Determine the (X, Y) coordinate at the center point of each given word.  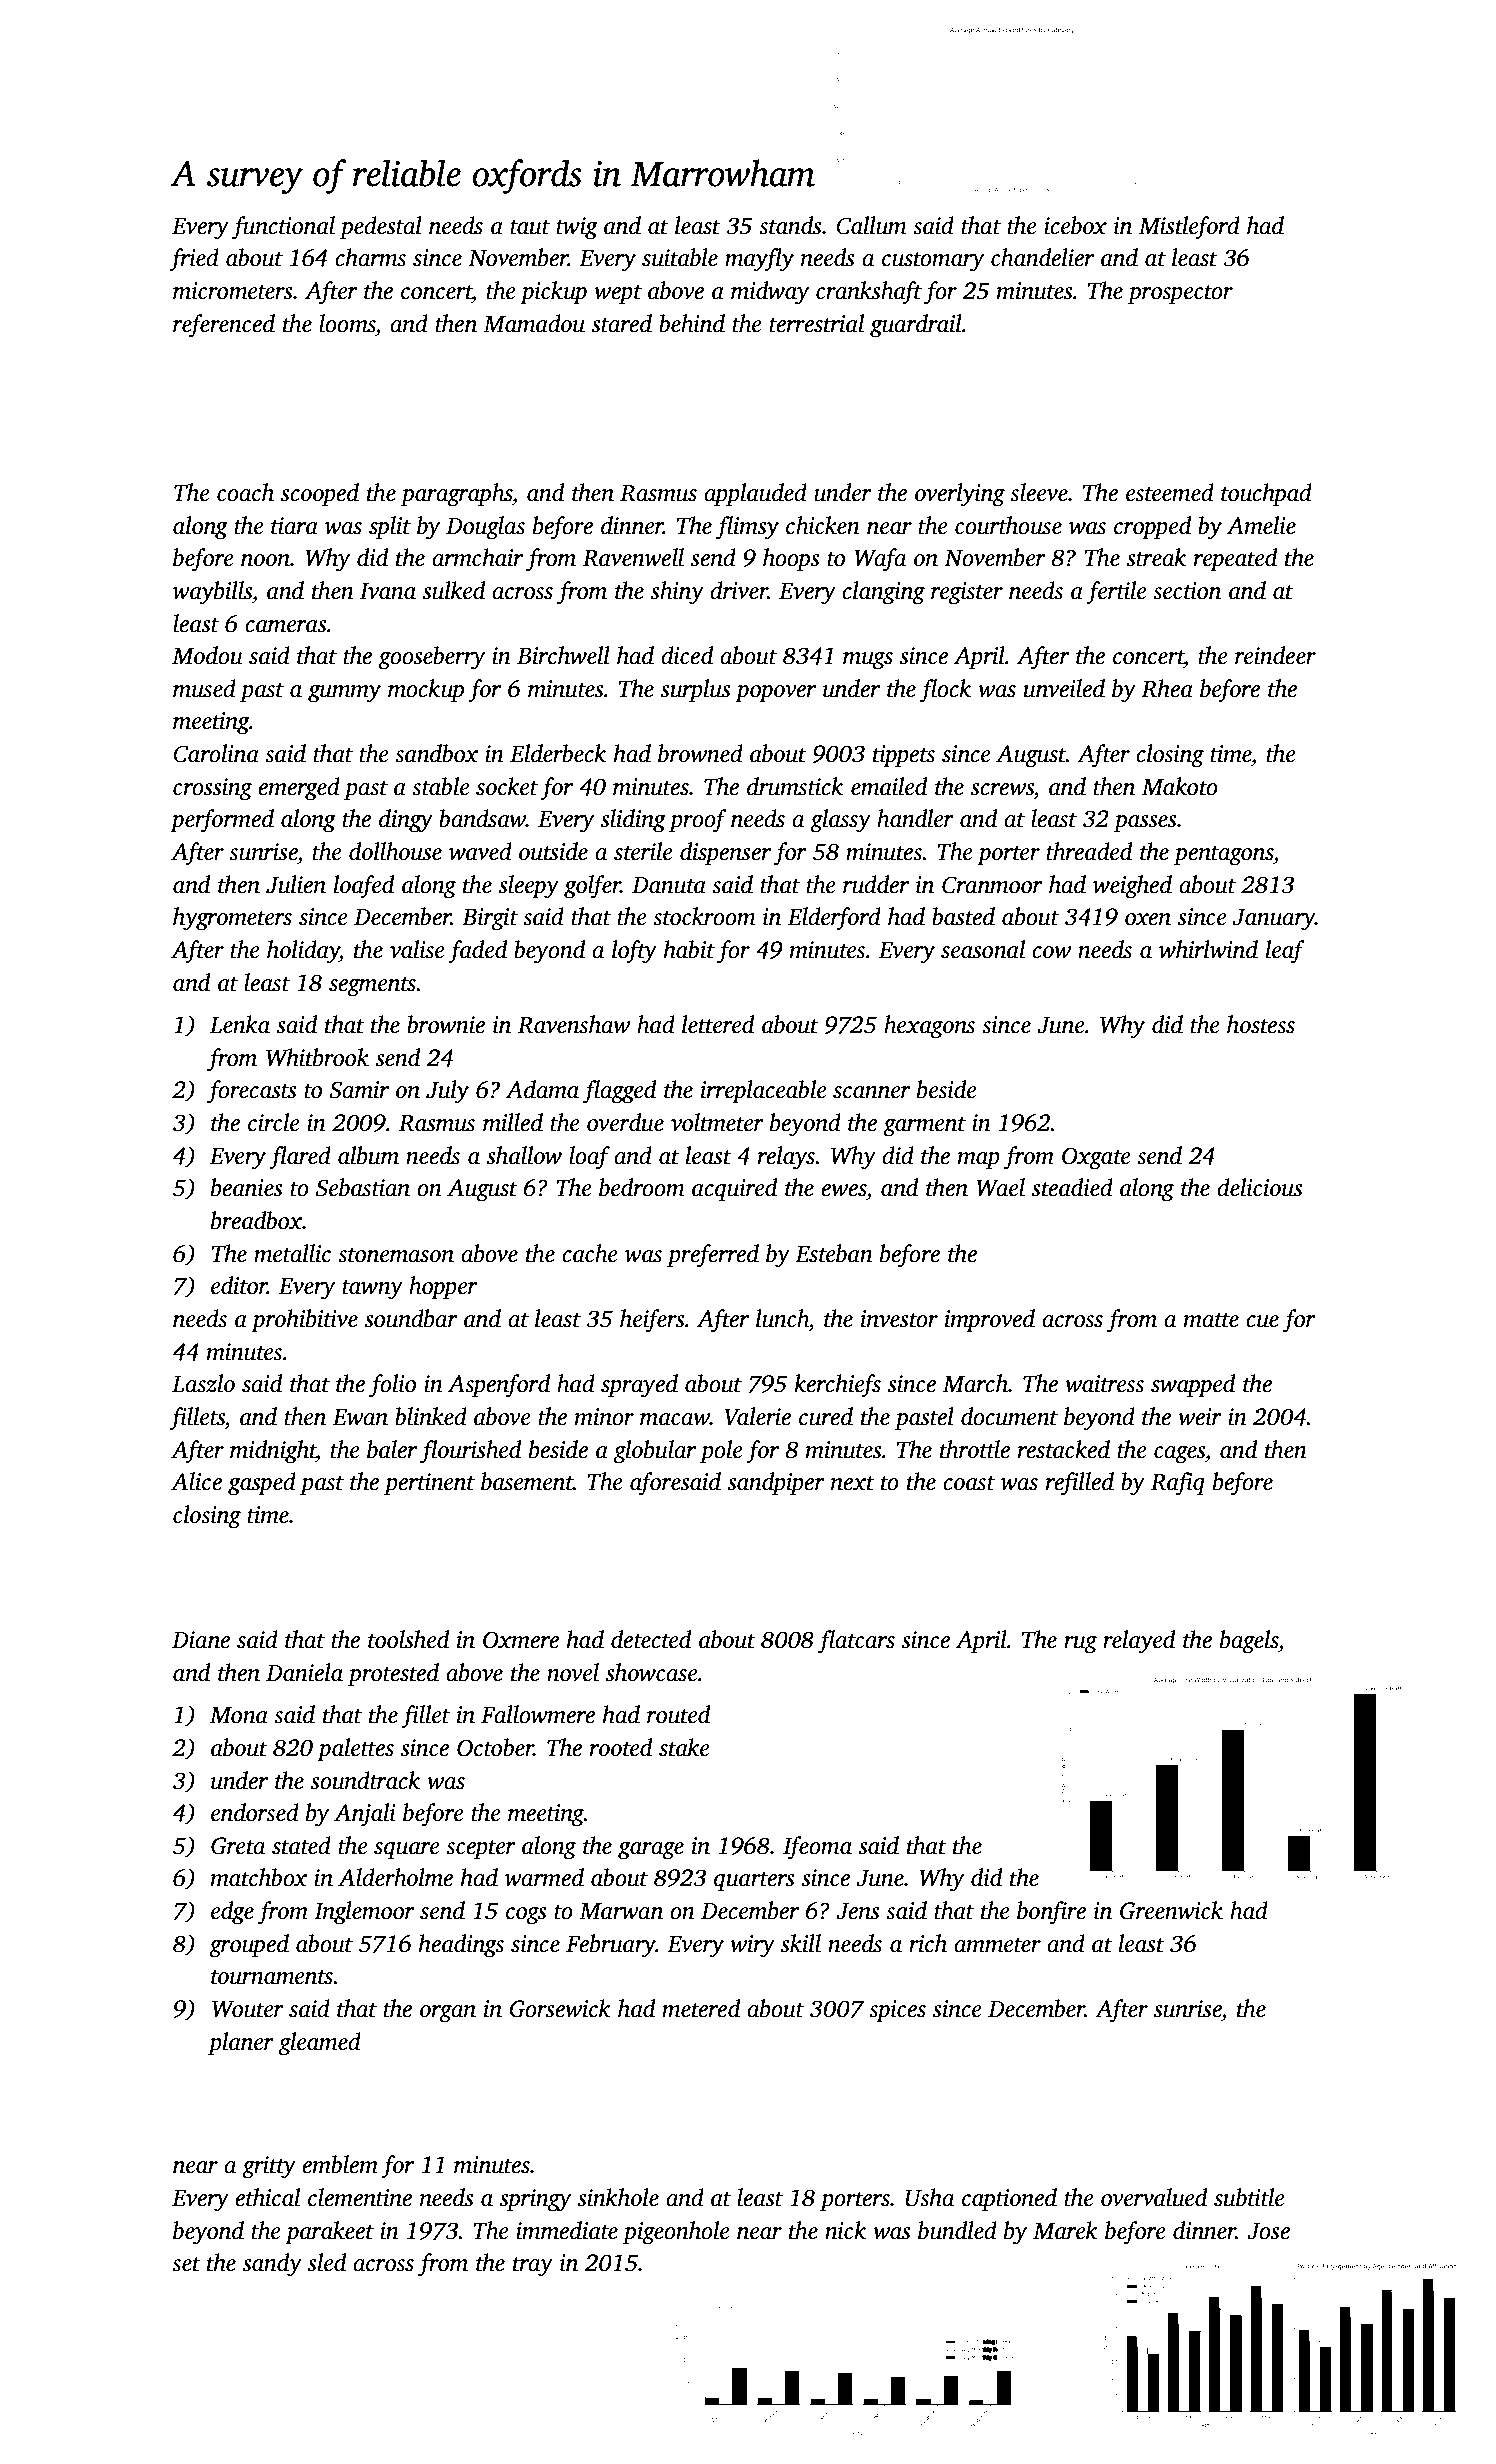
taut (530, 227)
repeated (1235, 560)
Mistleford (1189, 228)
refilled (1080, 1484)
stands (790, 225)
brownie (446, 1024)
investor (899, 1319)
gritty (269, 2167)
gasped (262, 1484)
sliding (633, 821)
